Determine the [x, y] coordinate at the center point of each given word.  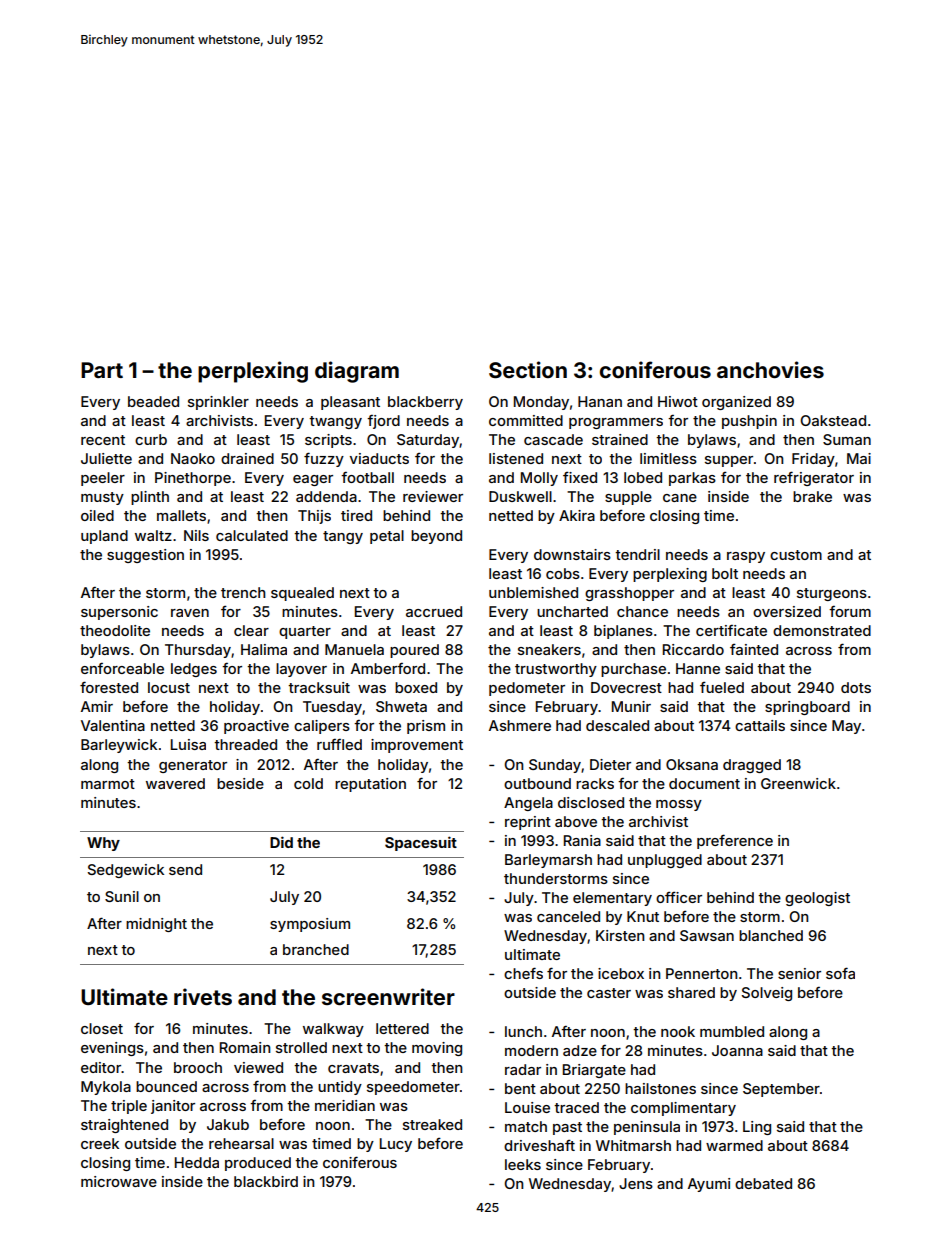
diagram [357, 372]
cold [308, 783]
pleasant [350, 403]
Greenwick [798, 783]
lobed [643, 477]
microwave [119, 1181]
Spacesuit [421, 843]
